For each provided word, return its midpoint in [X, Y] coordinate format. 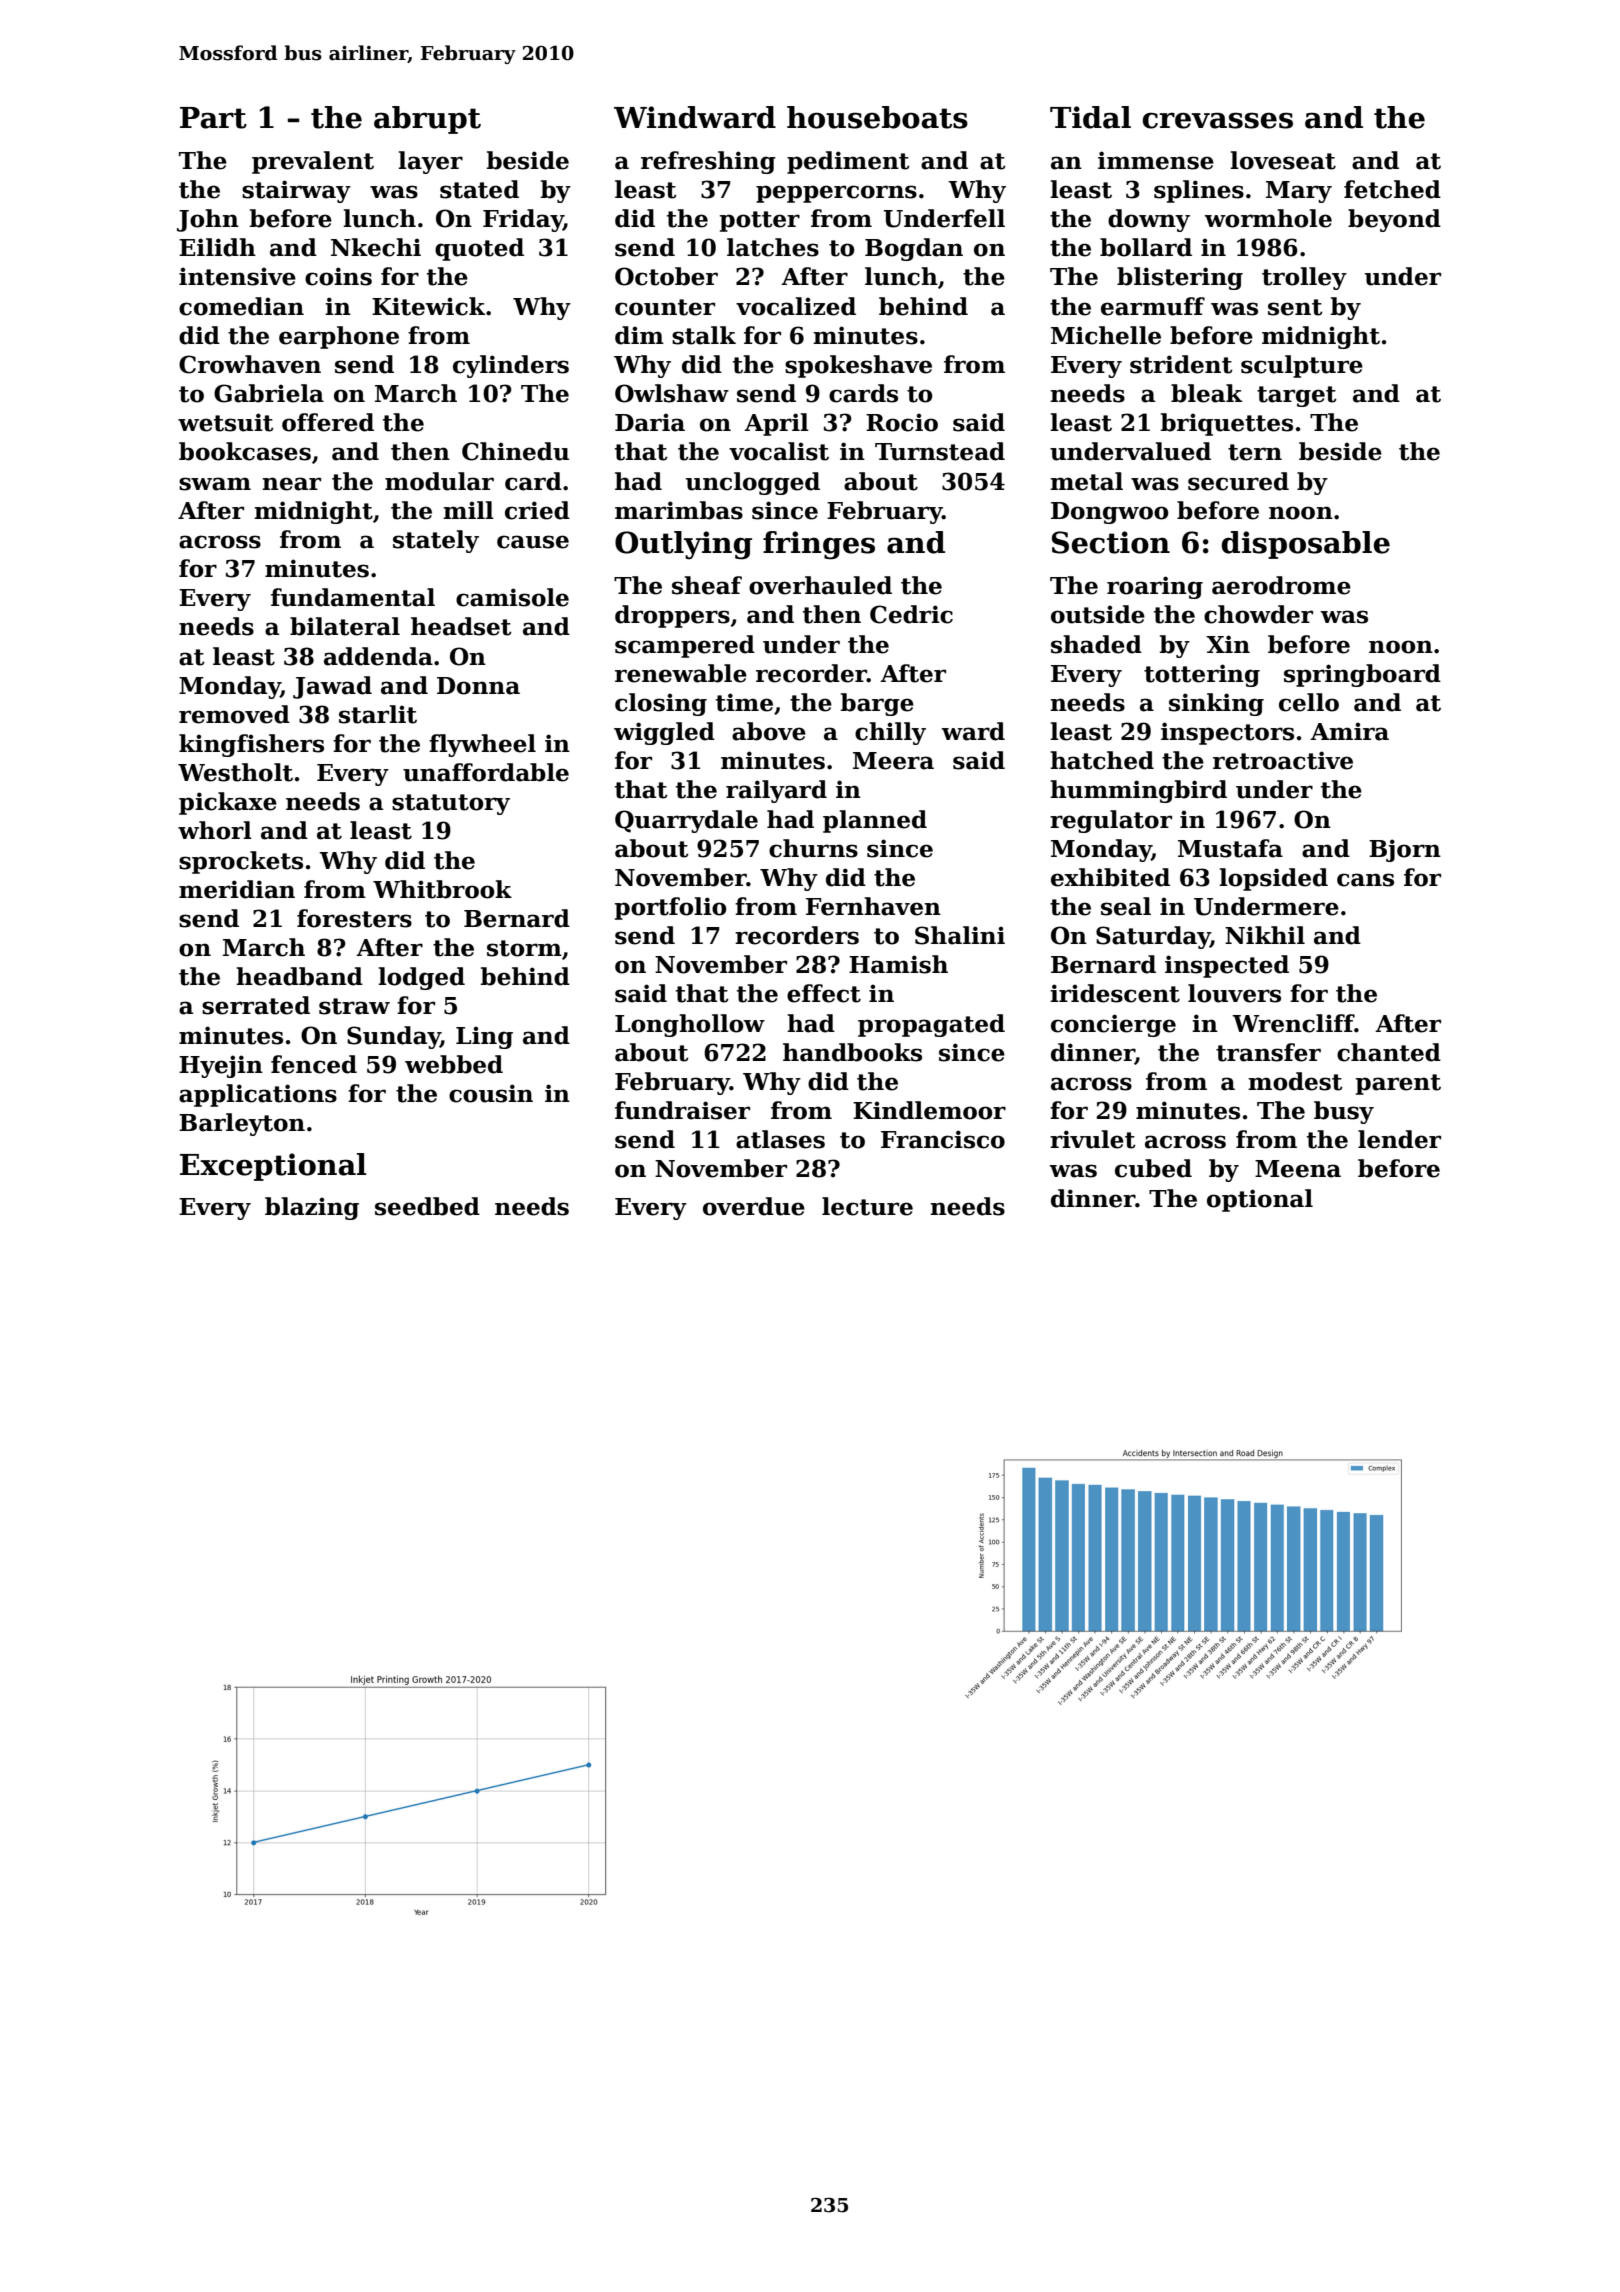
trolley [1304, 278]
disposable [1305, 545]
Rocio [902, 422]
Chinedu [515, 451]
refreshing [708, 162]
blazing [312, 1208]
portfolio [670, 908]
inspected [1227, 966]
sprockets [241, 862]
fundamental [353, 597]
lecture [867, 1206]
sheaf [707, 585]
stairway [296, 191]
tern [1255, 452]
